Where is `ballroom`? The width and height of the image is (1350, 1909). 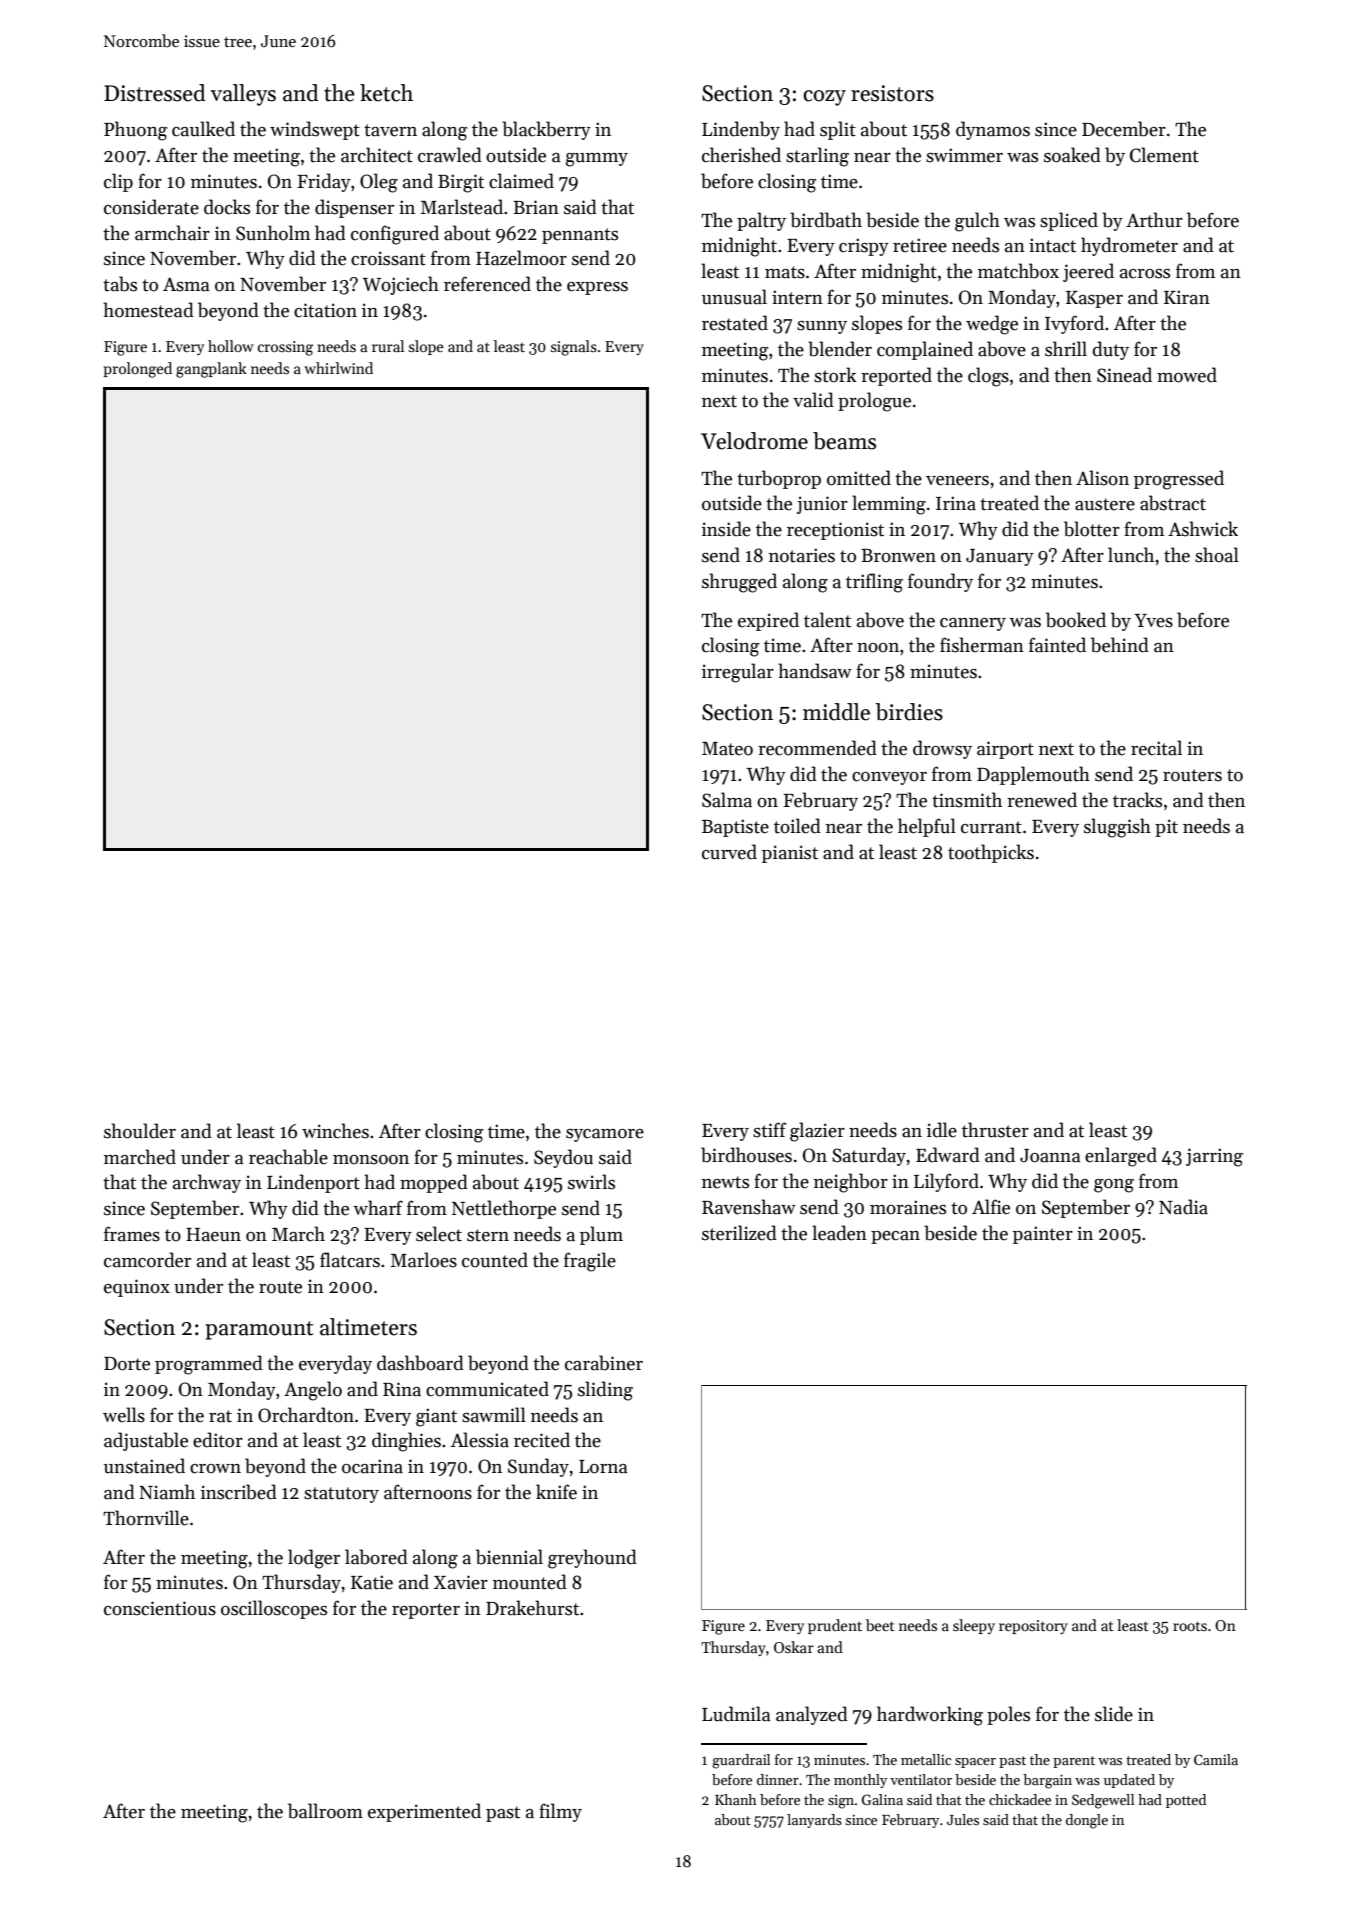 ballroom is located at coordinates (325, 1811).
